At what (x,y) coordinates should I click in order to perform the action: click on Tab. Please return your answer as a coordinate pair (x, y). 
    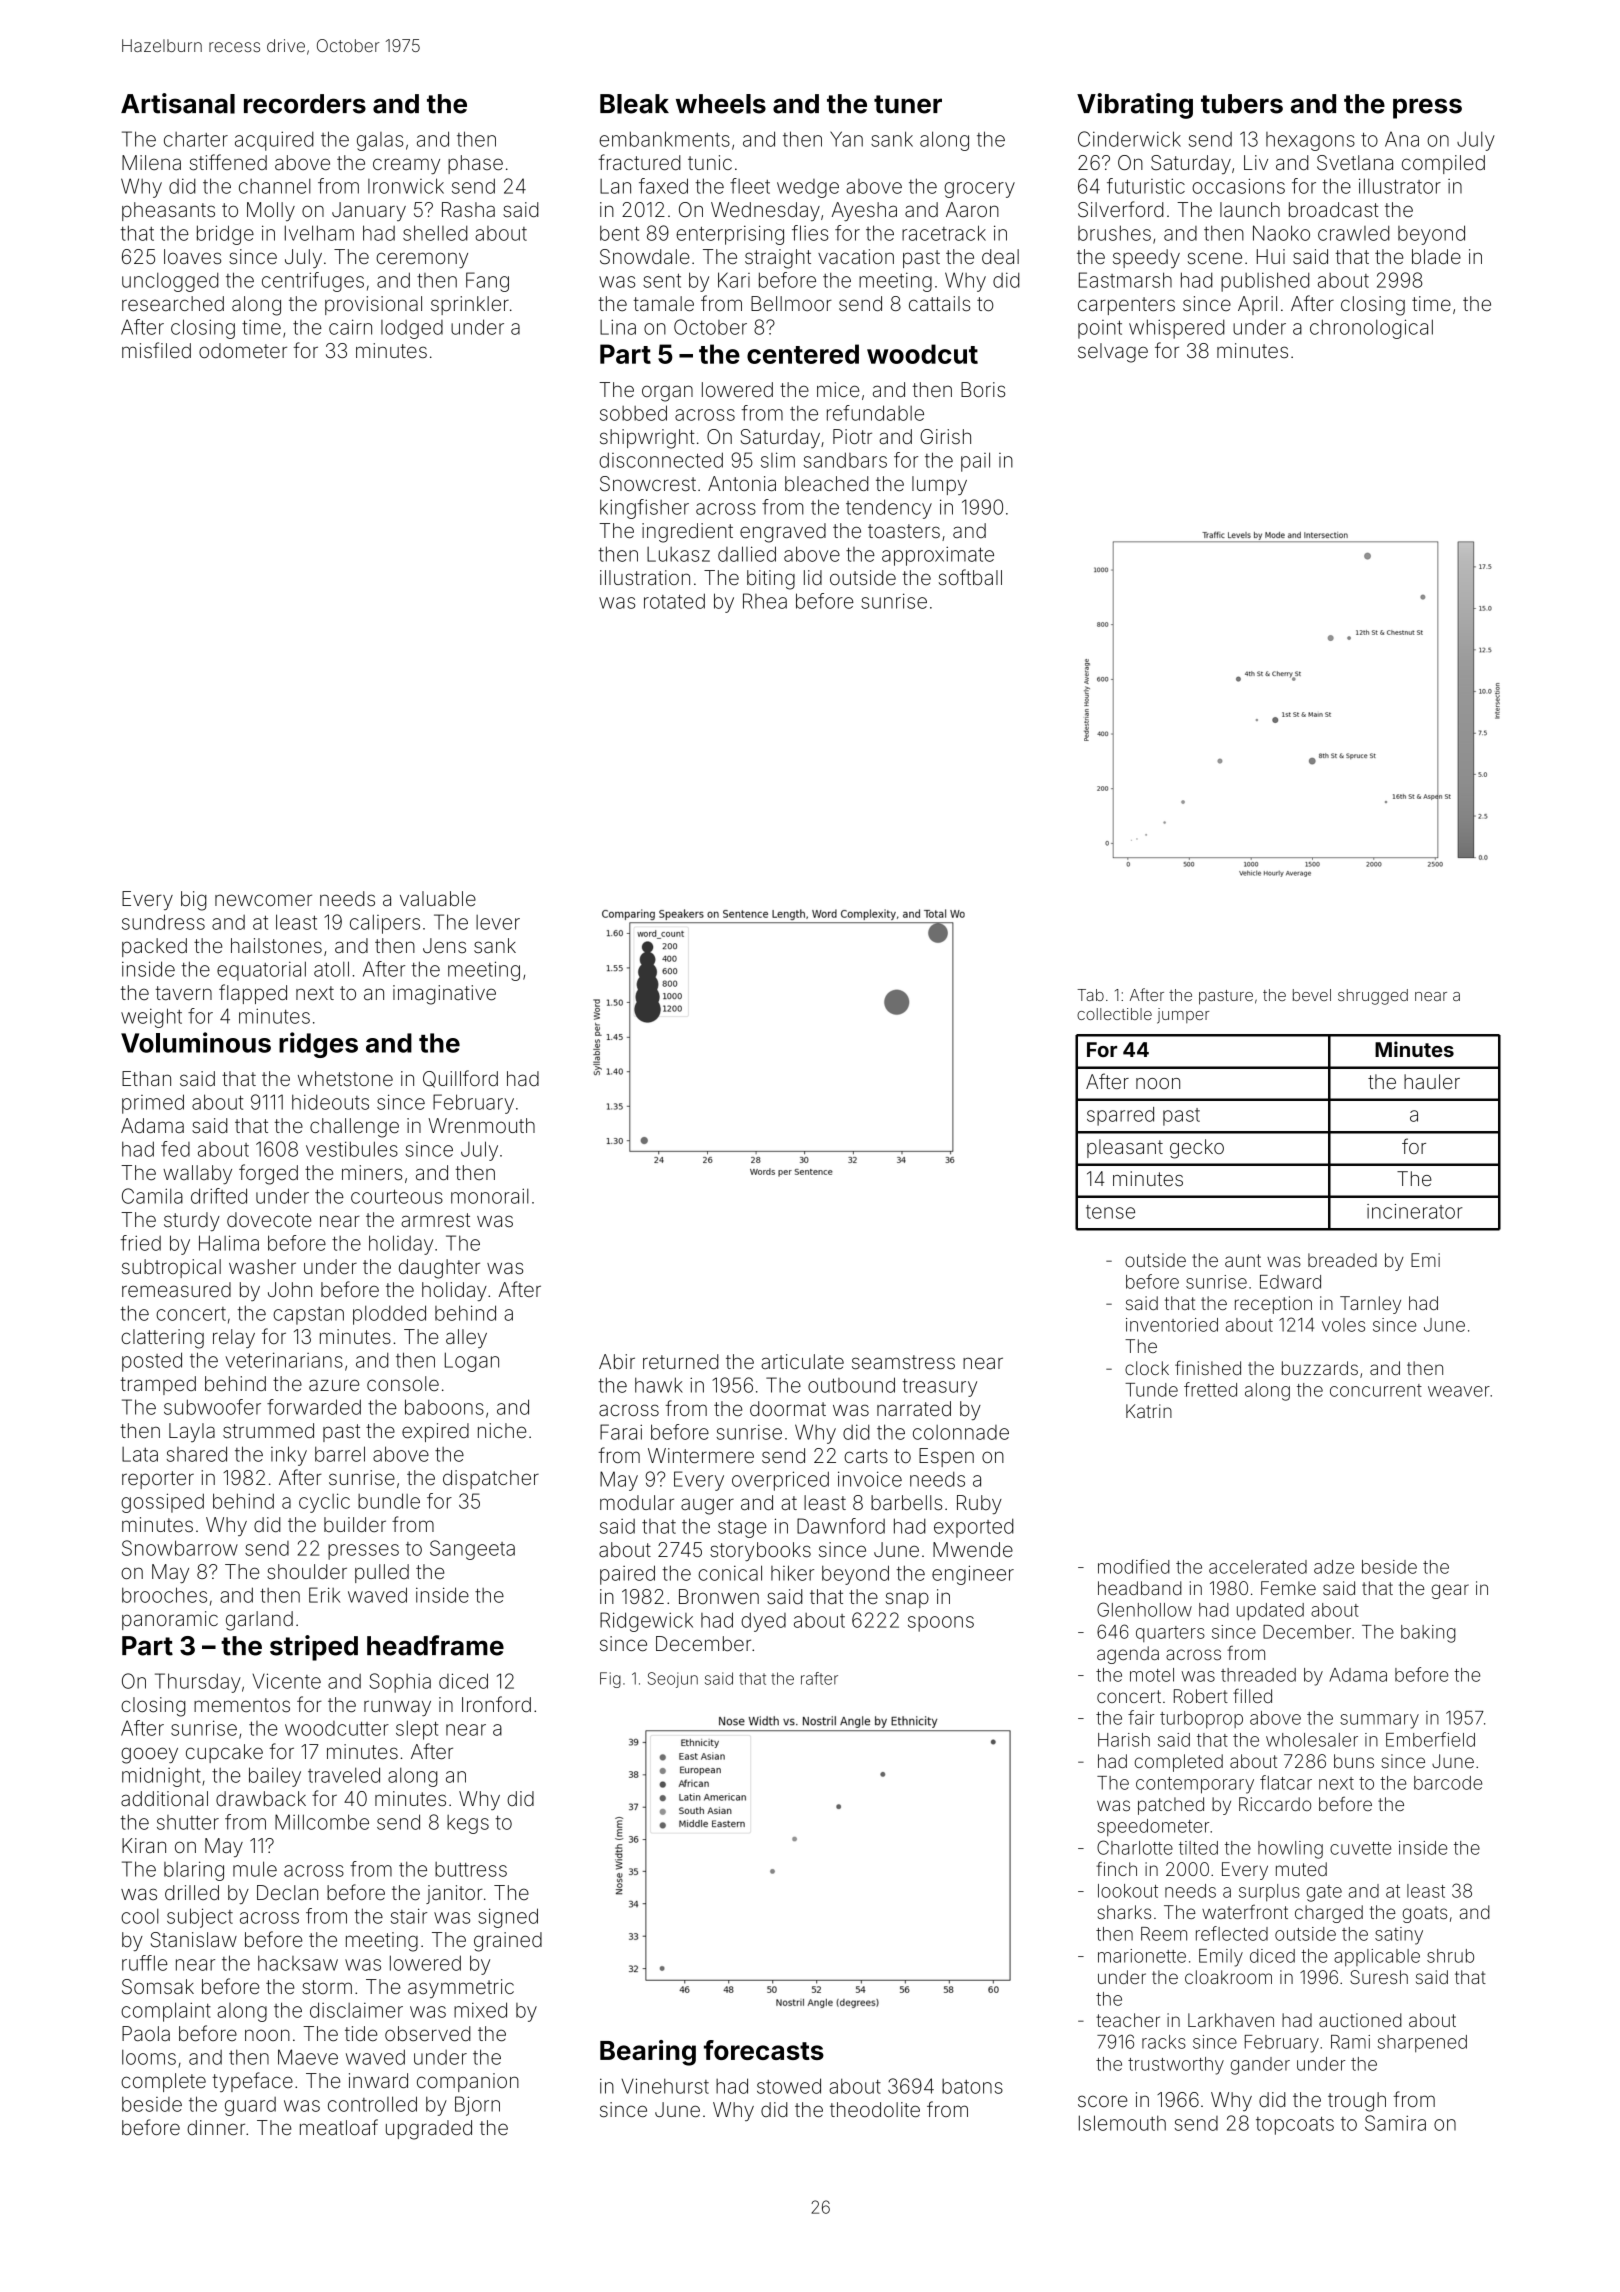
    Looking at the image, I should click on (1090, 995).
